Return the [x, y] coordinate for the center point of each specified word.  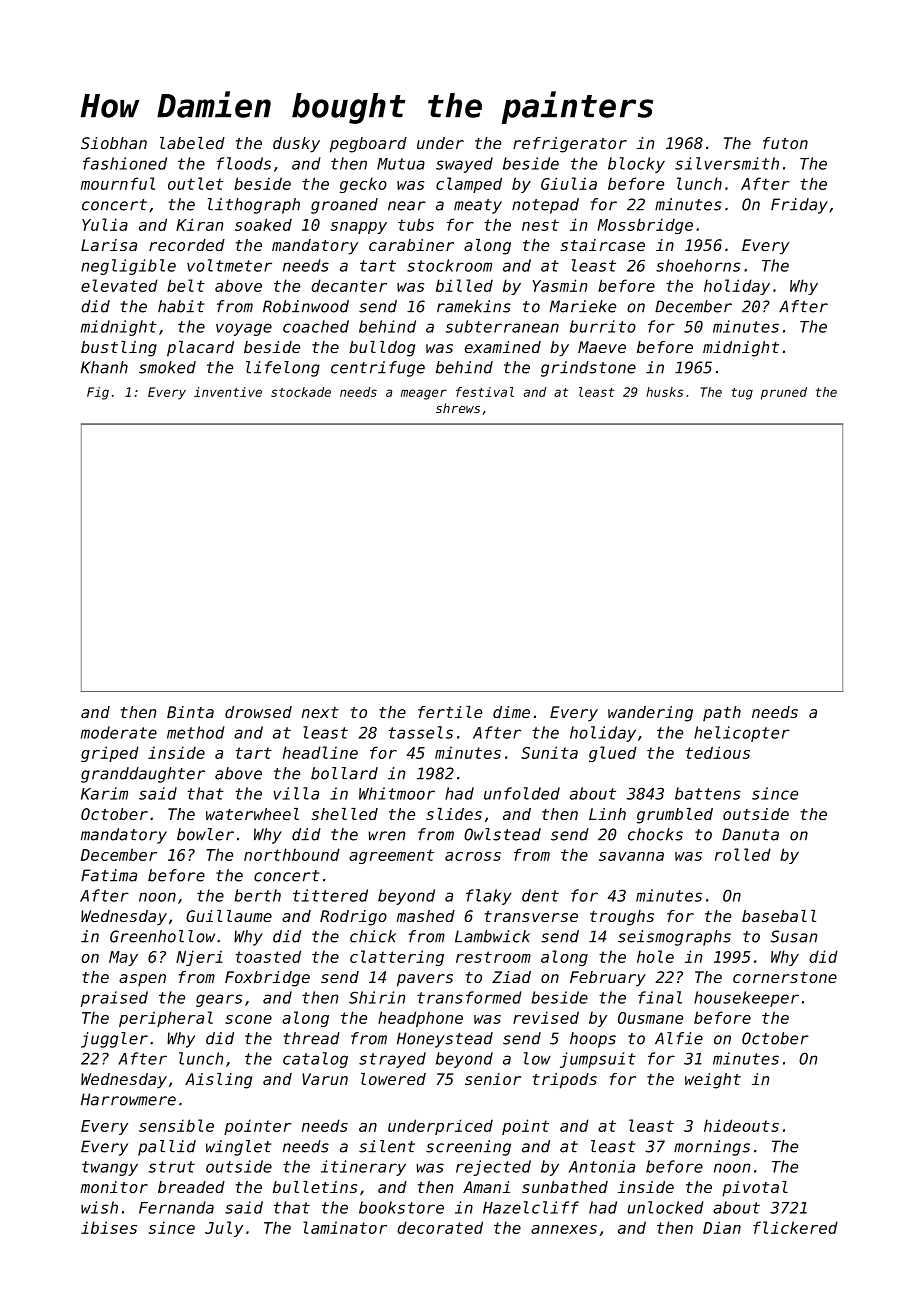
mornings [712, 1148]
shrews [458, 408]
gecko [363, 185]
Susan [794, 936]
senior [493, 1079]
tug [742, 394]
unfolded [522, 793]
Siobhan [114, 143]
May [123, 958]
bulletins [315, 1187]
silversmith [727, 163]
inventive [228, 392]
